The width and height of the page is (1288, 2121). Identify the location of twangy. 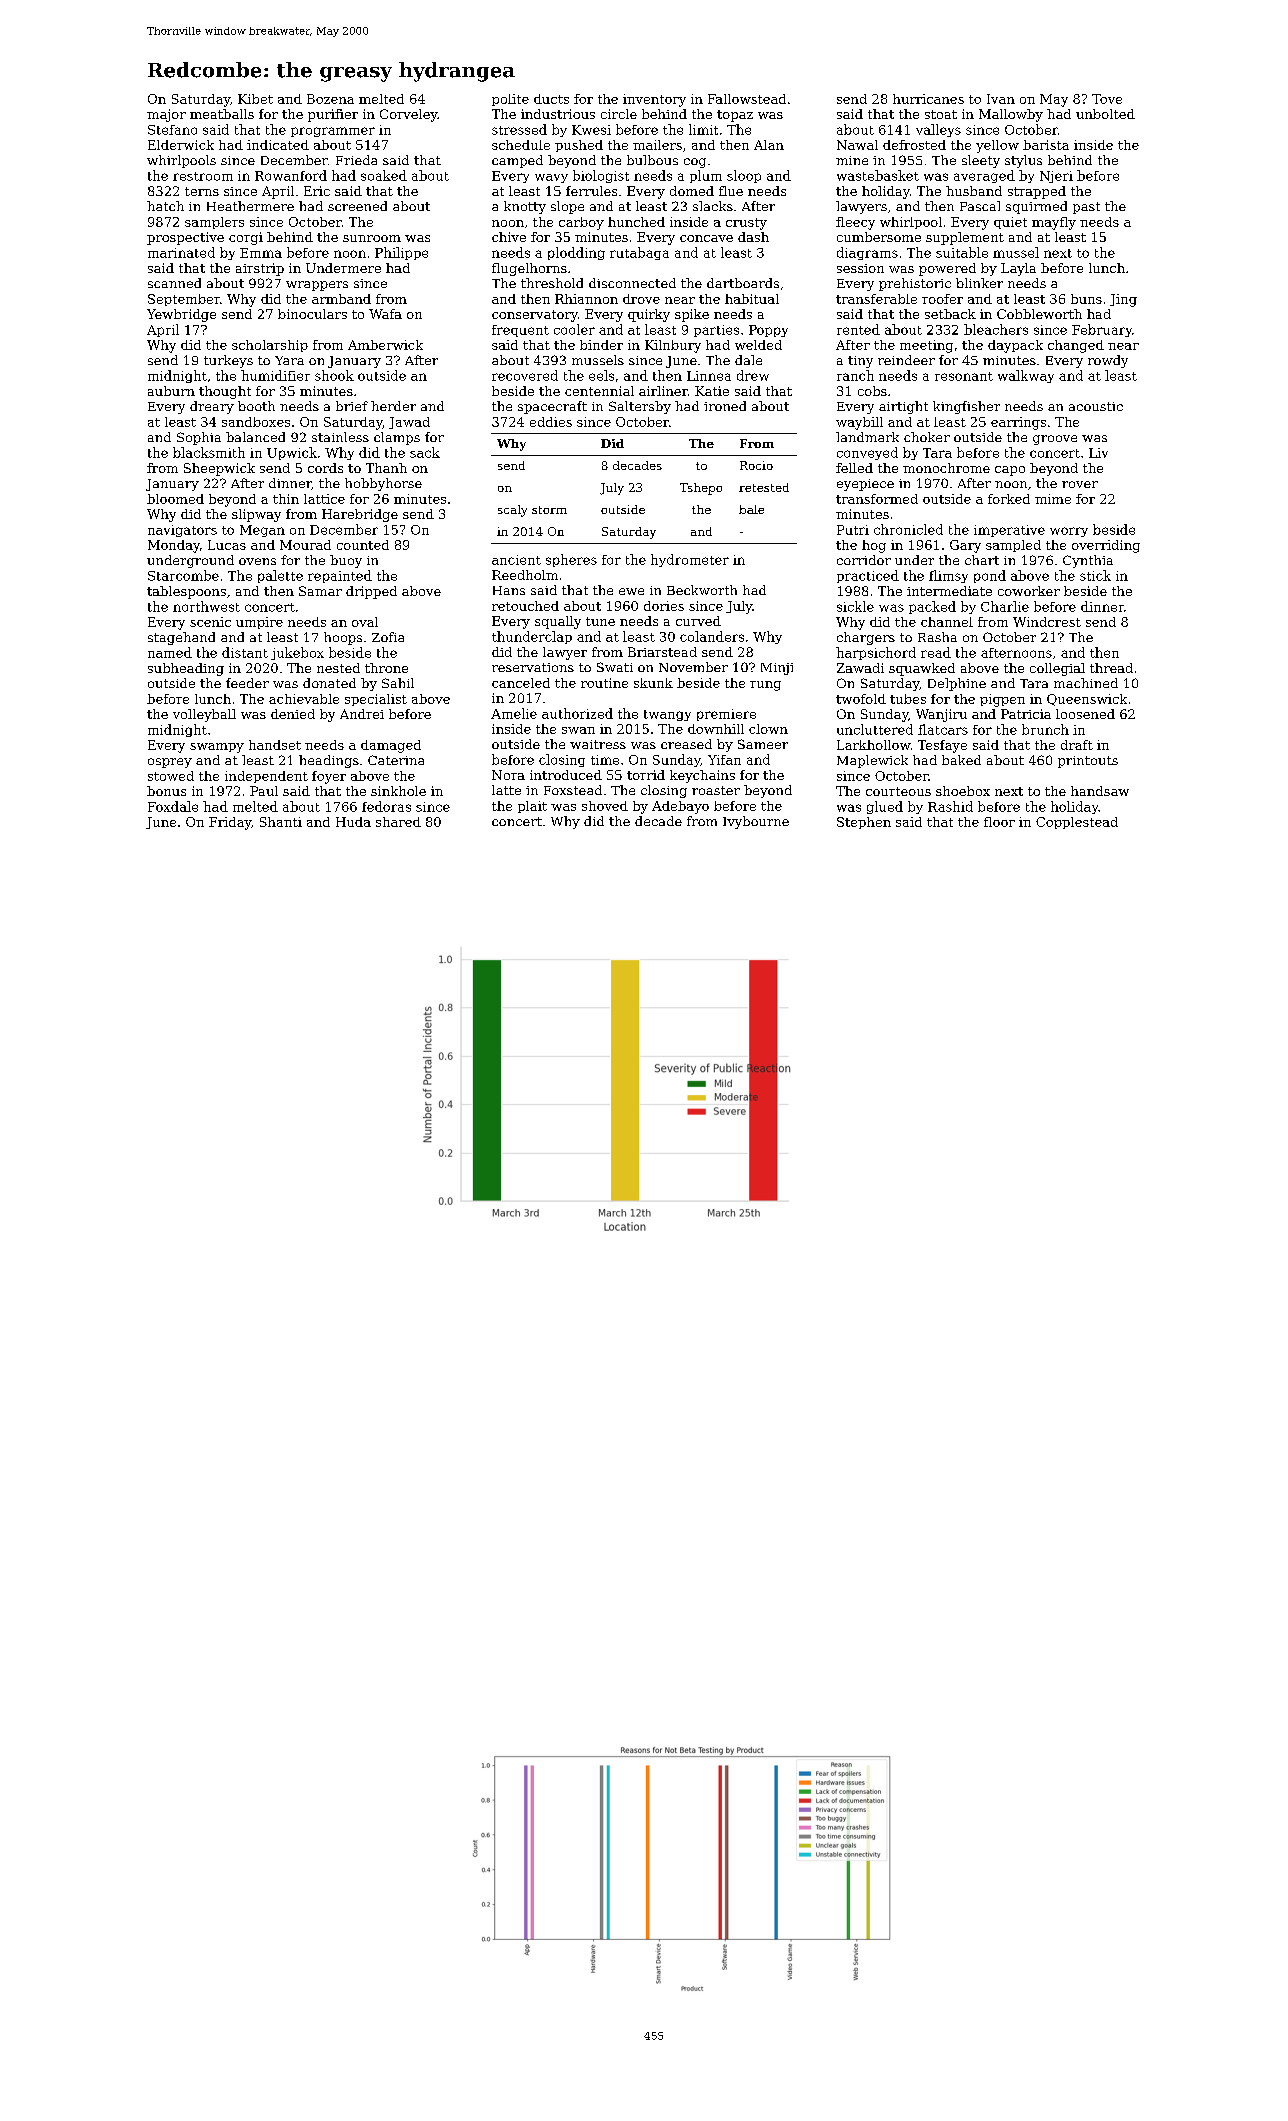
(667, 715).
